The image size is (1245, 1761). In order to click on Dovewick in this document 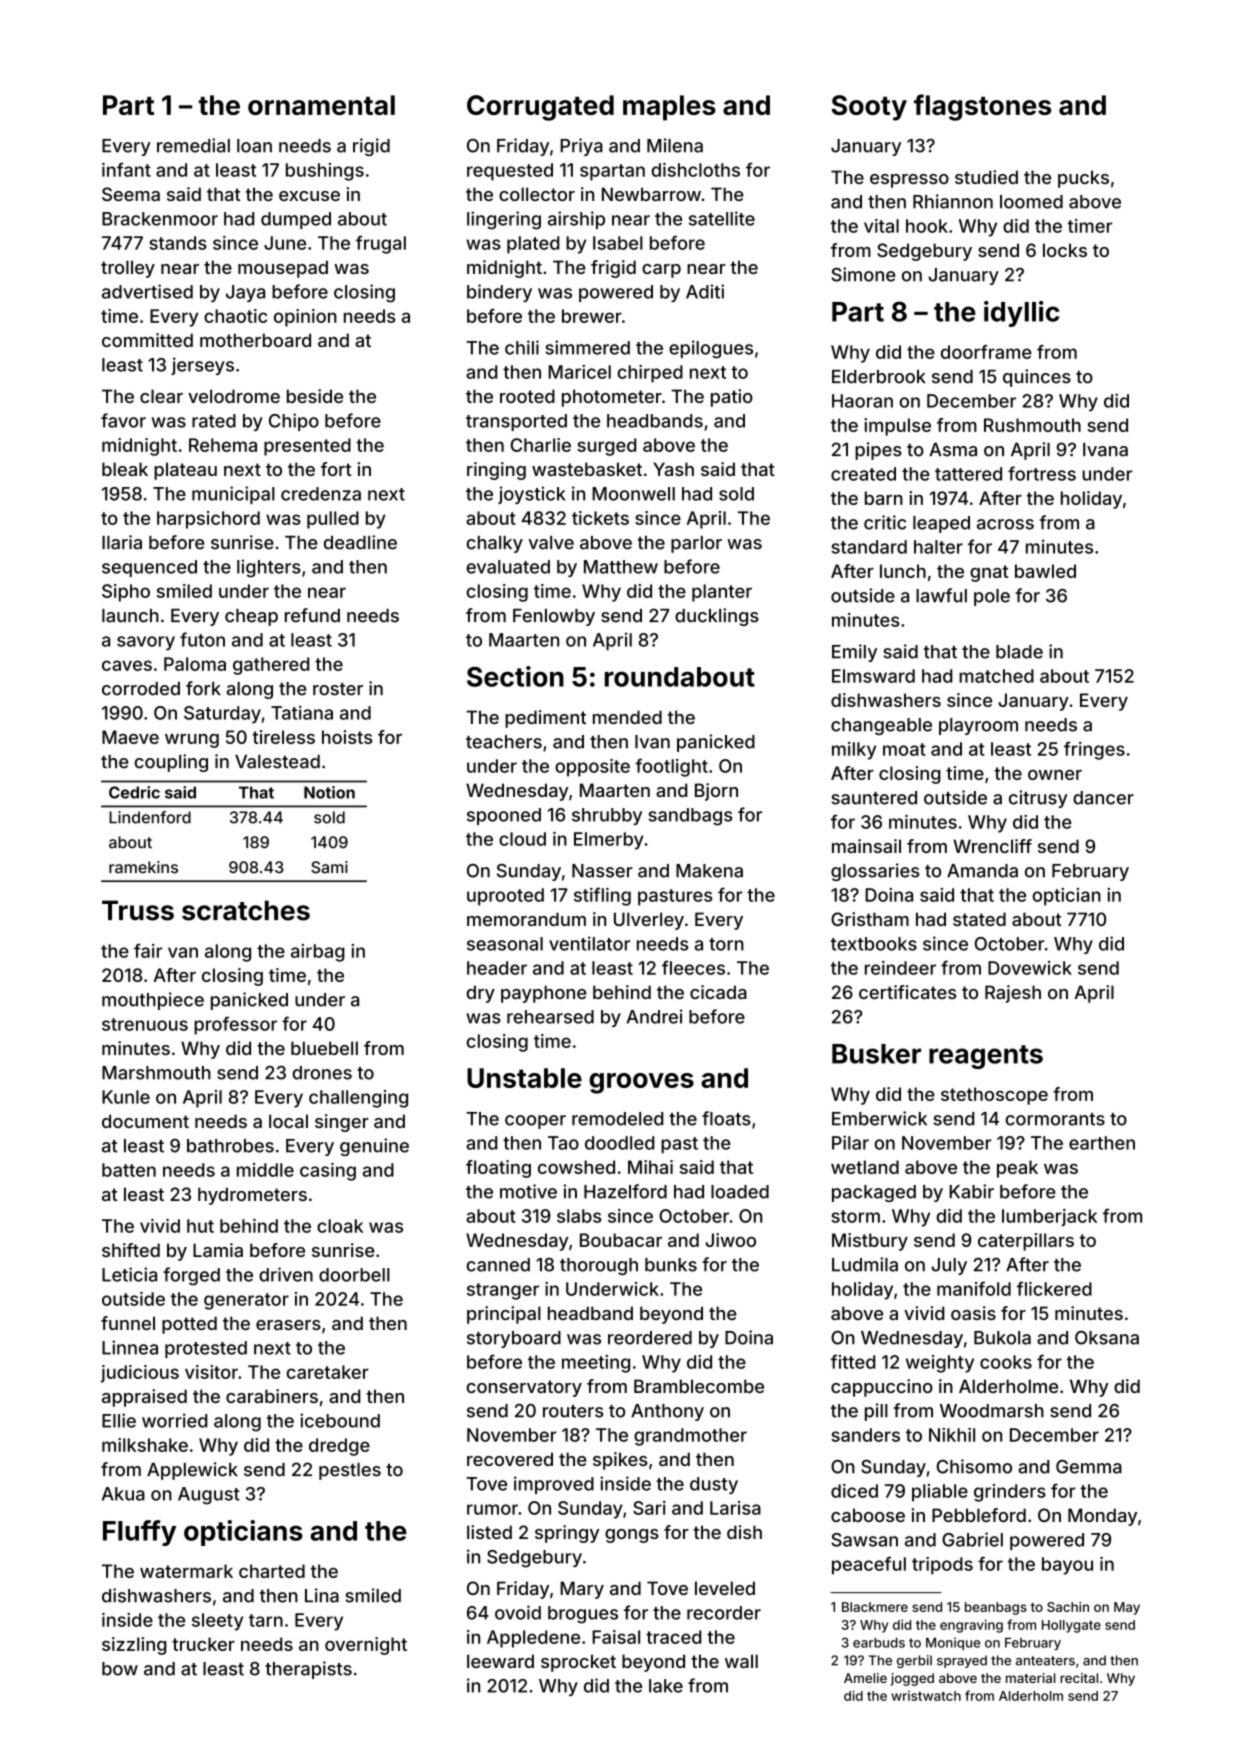, I will do `click(1030, 968)`.
